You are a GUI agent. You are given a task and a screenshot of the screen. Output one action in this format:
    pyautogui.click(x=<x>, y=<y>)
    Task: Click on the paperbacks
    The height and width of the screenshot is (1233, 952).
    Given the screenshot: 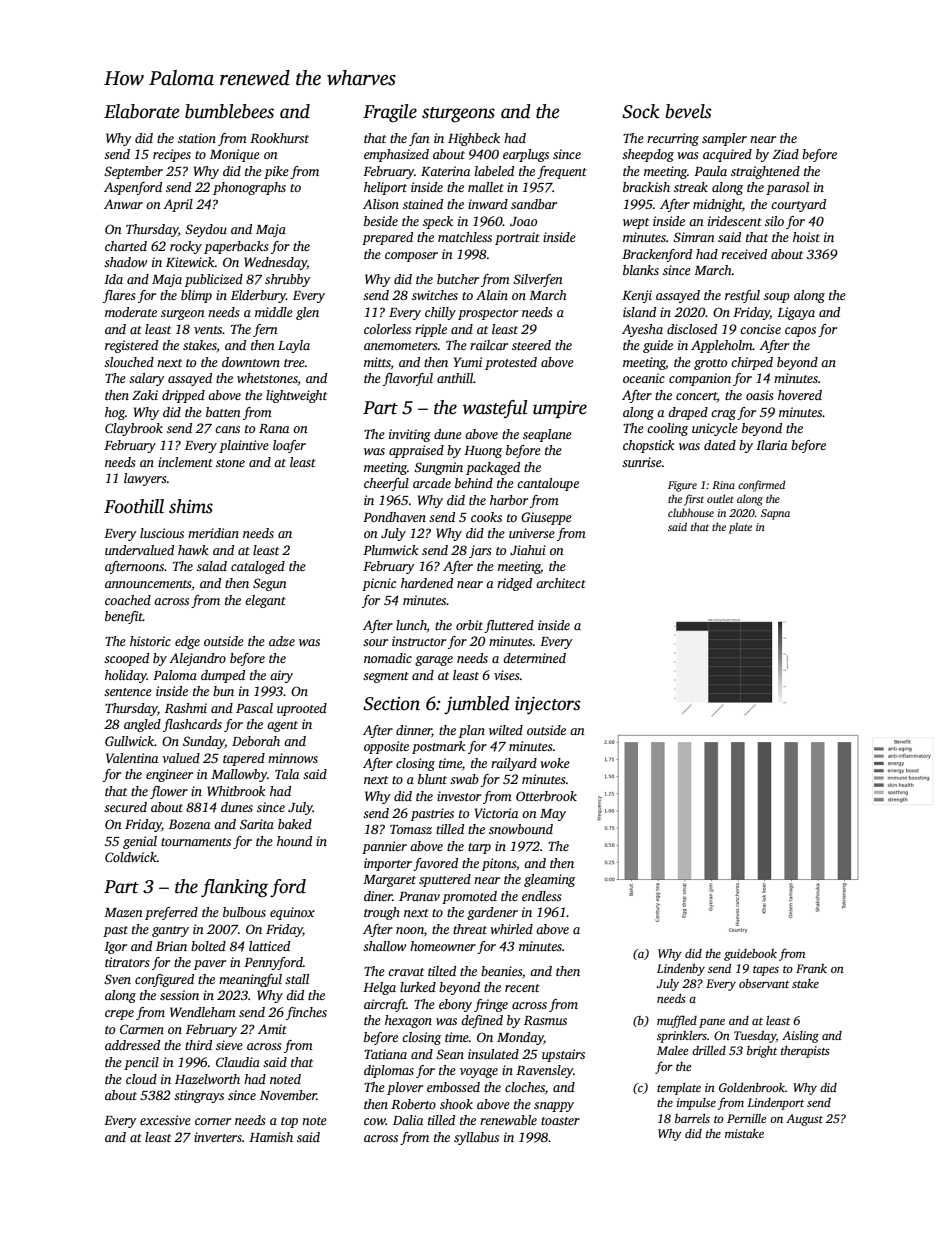 What is the action you would take?
    pyautogui.click(x=236, y=247)
